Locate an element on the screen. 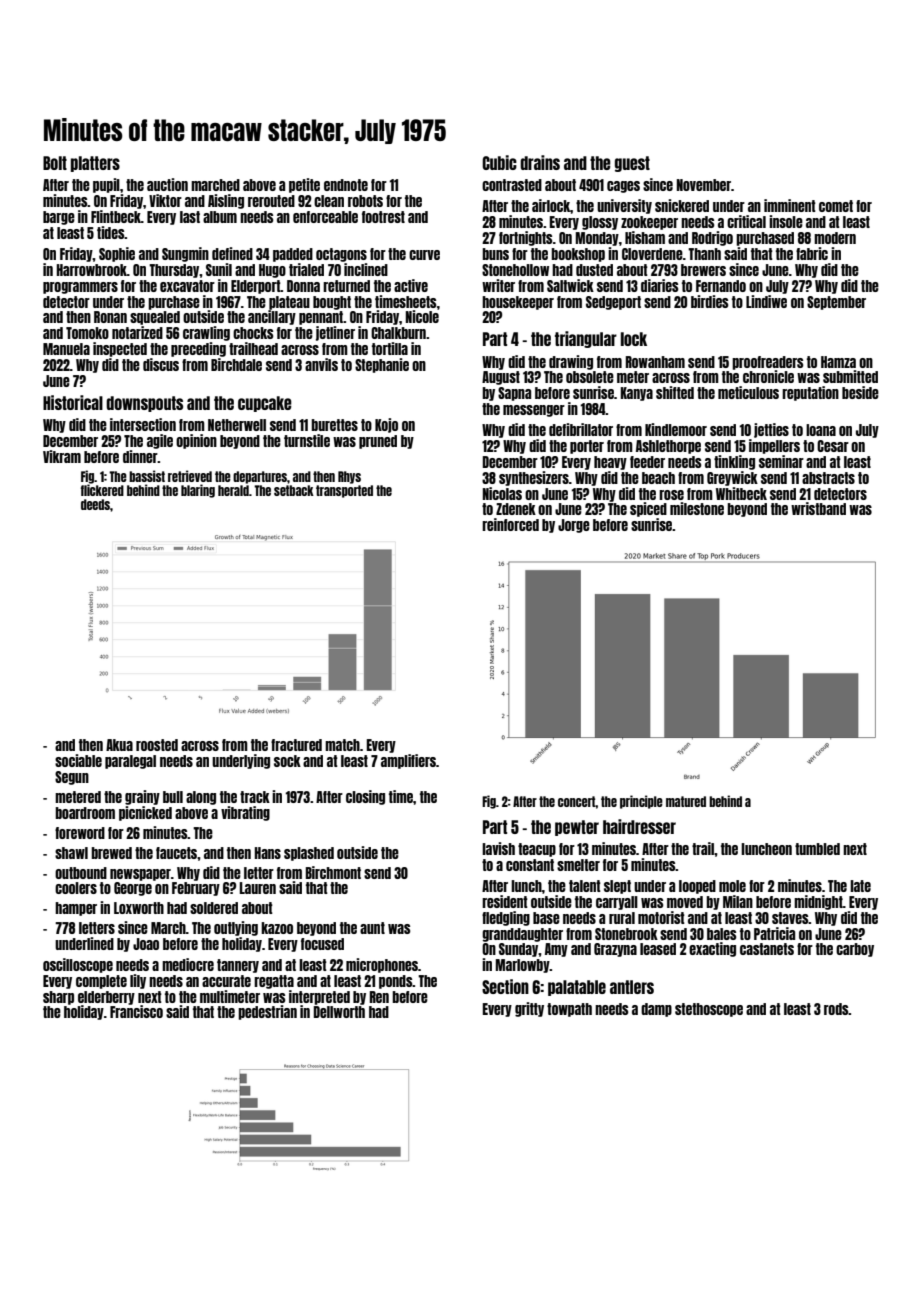 This screenshot has height=1308, width=924. Cubic is located at coordinates (499, 162).
